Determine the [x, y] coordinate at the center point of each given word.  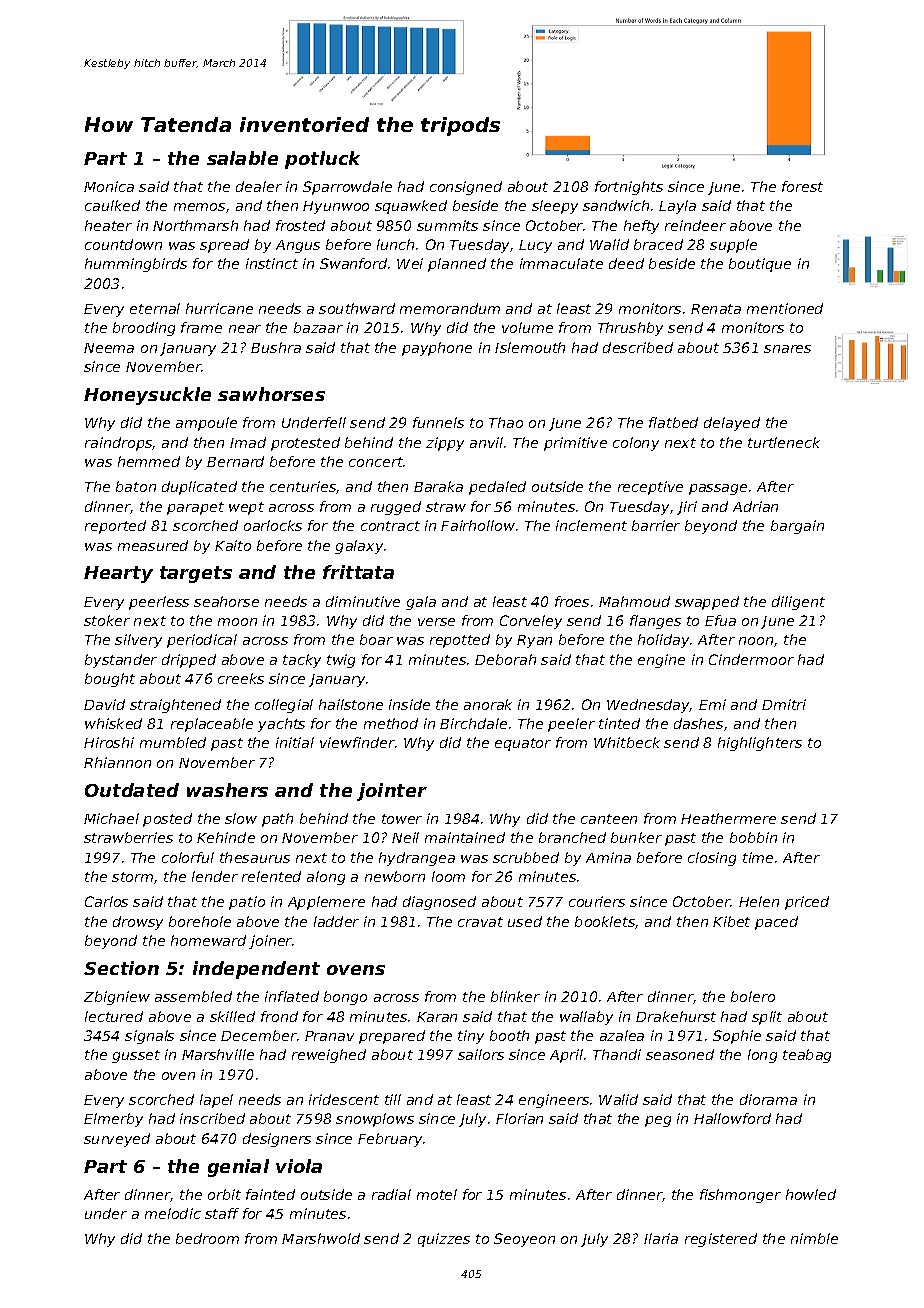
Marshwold [321, 1238]
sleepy [555, 207]
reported [115, 527]
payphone [437, 349]
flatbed [673, 422]
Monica [109, 186]
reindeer [695, 225]
